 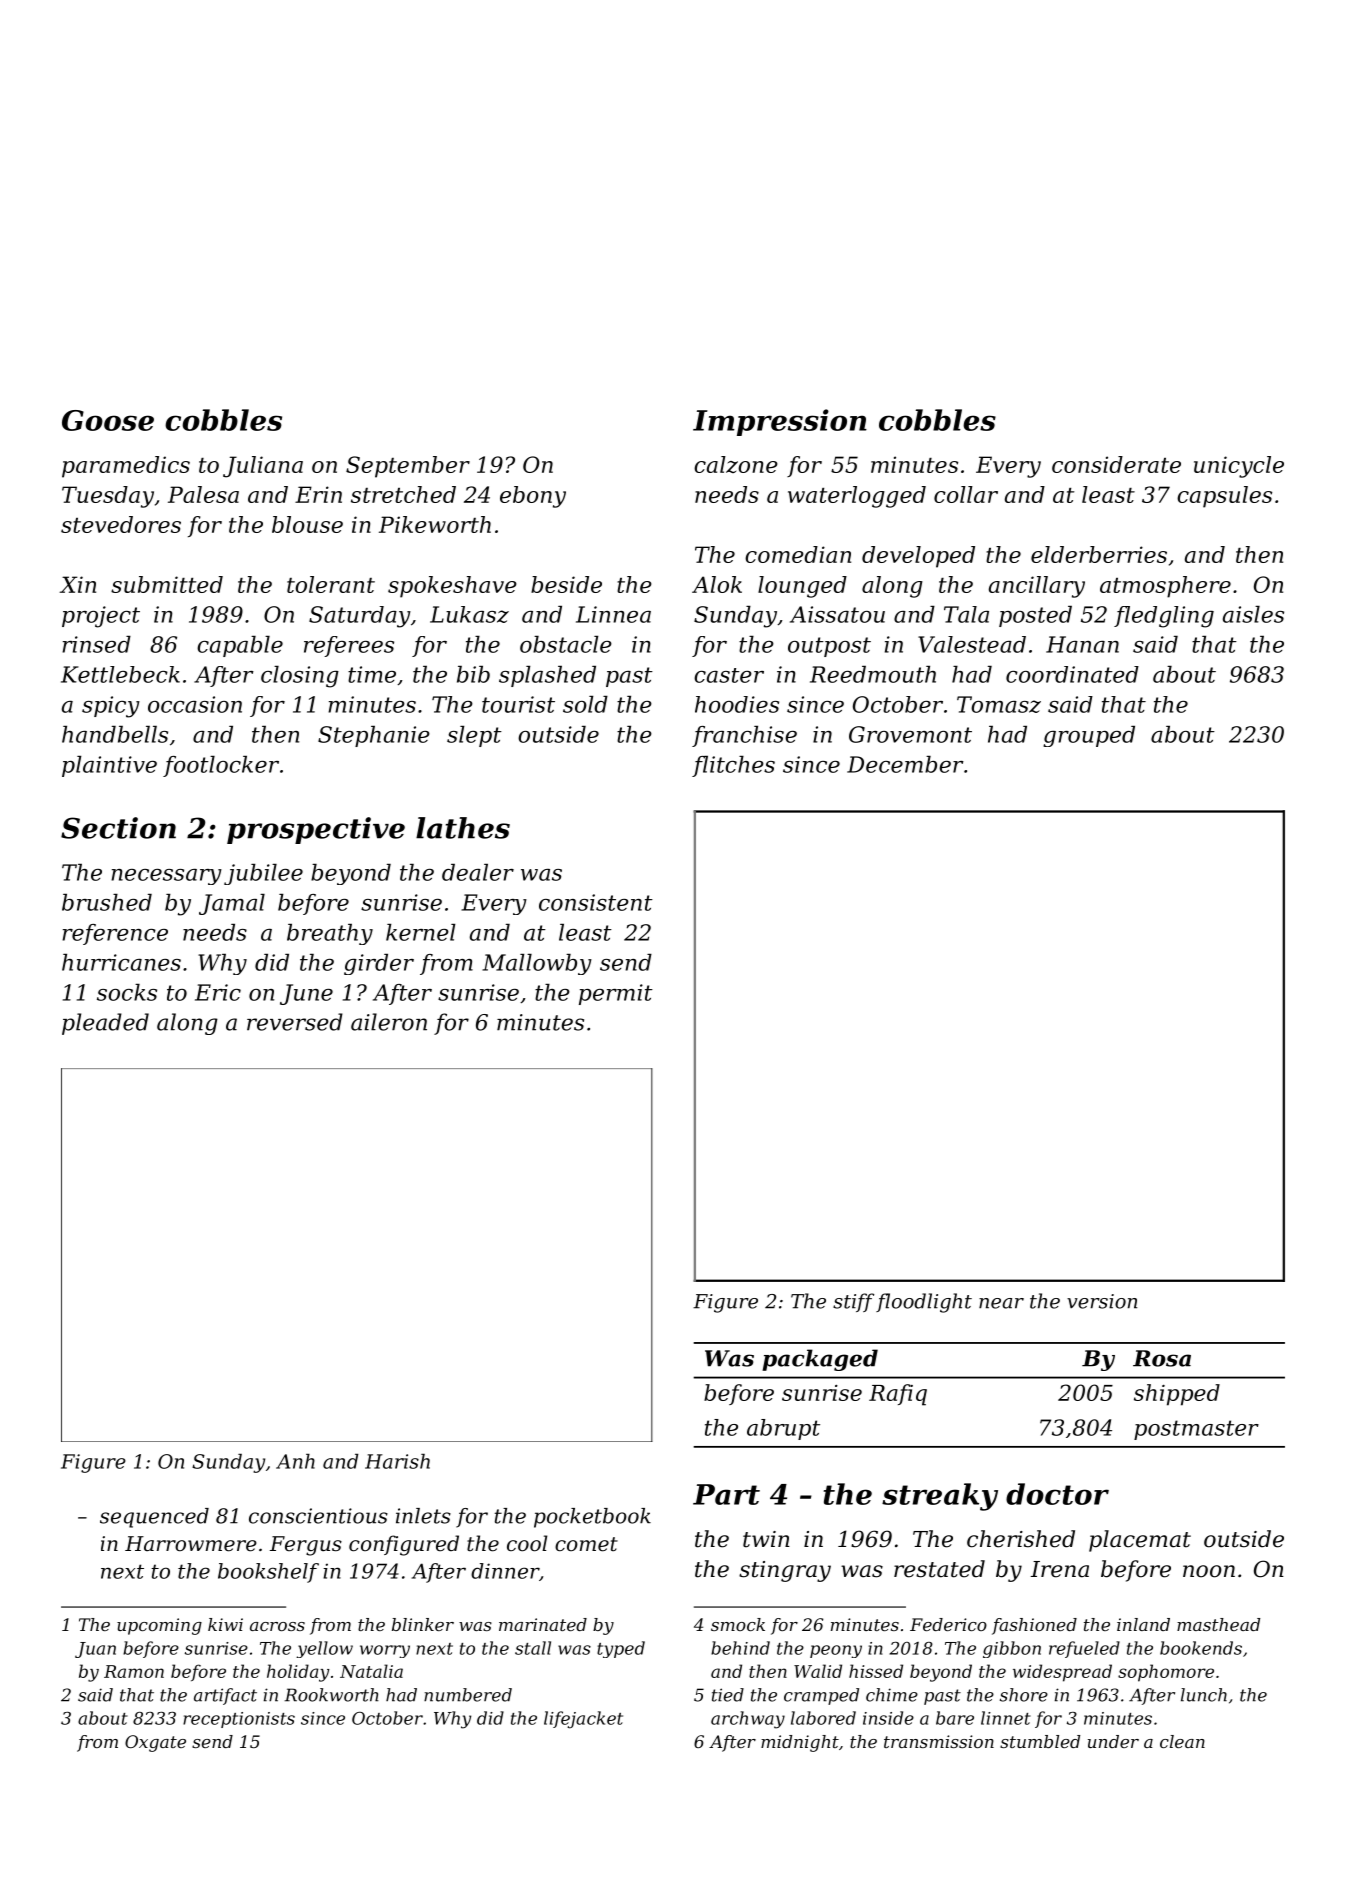 I want to click on Harish, so click(x=397, y=1461).
